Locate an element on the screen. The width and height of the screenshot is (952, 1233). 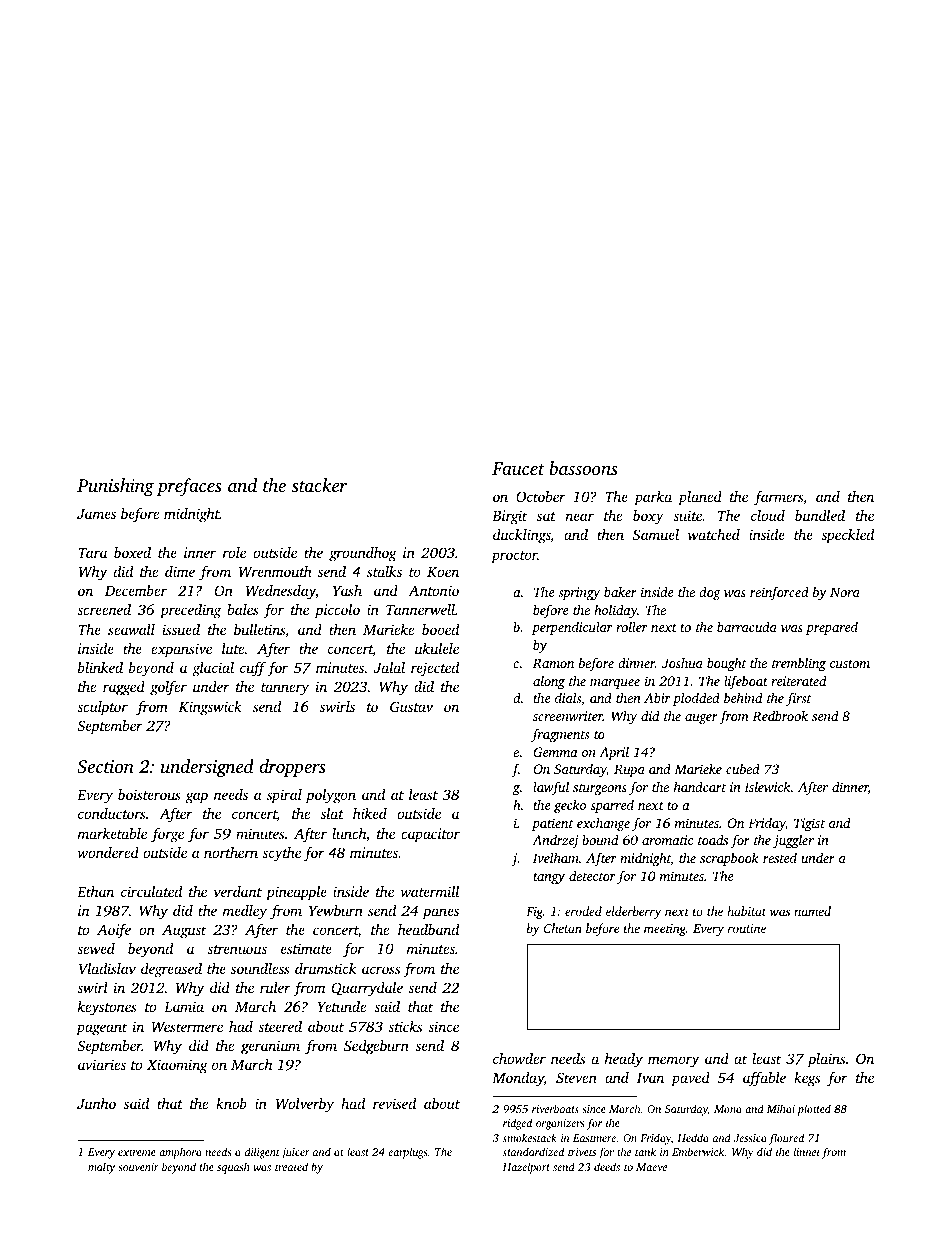
malty is located at coordinates (101, 1168).
